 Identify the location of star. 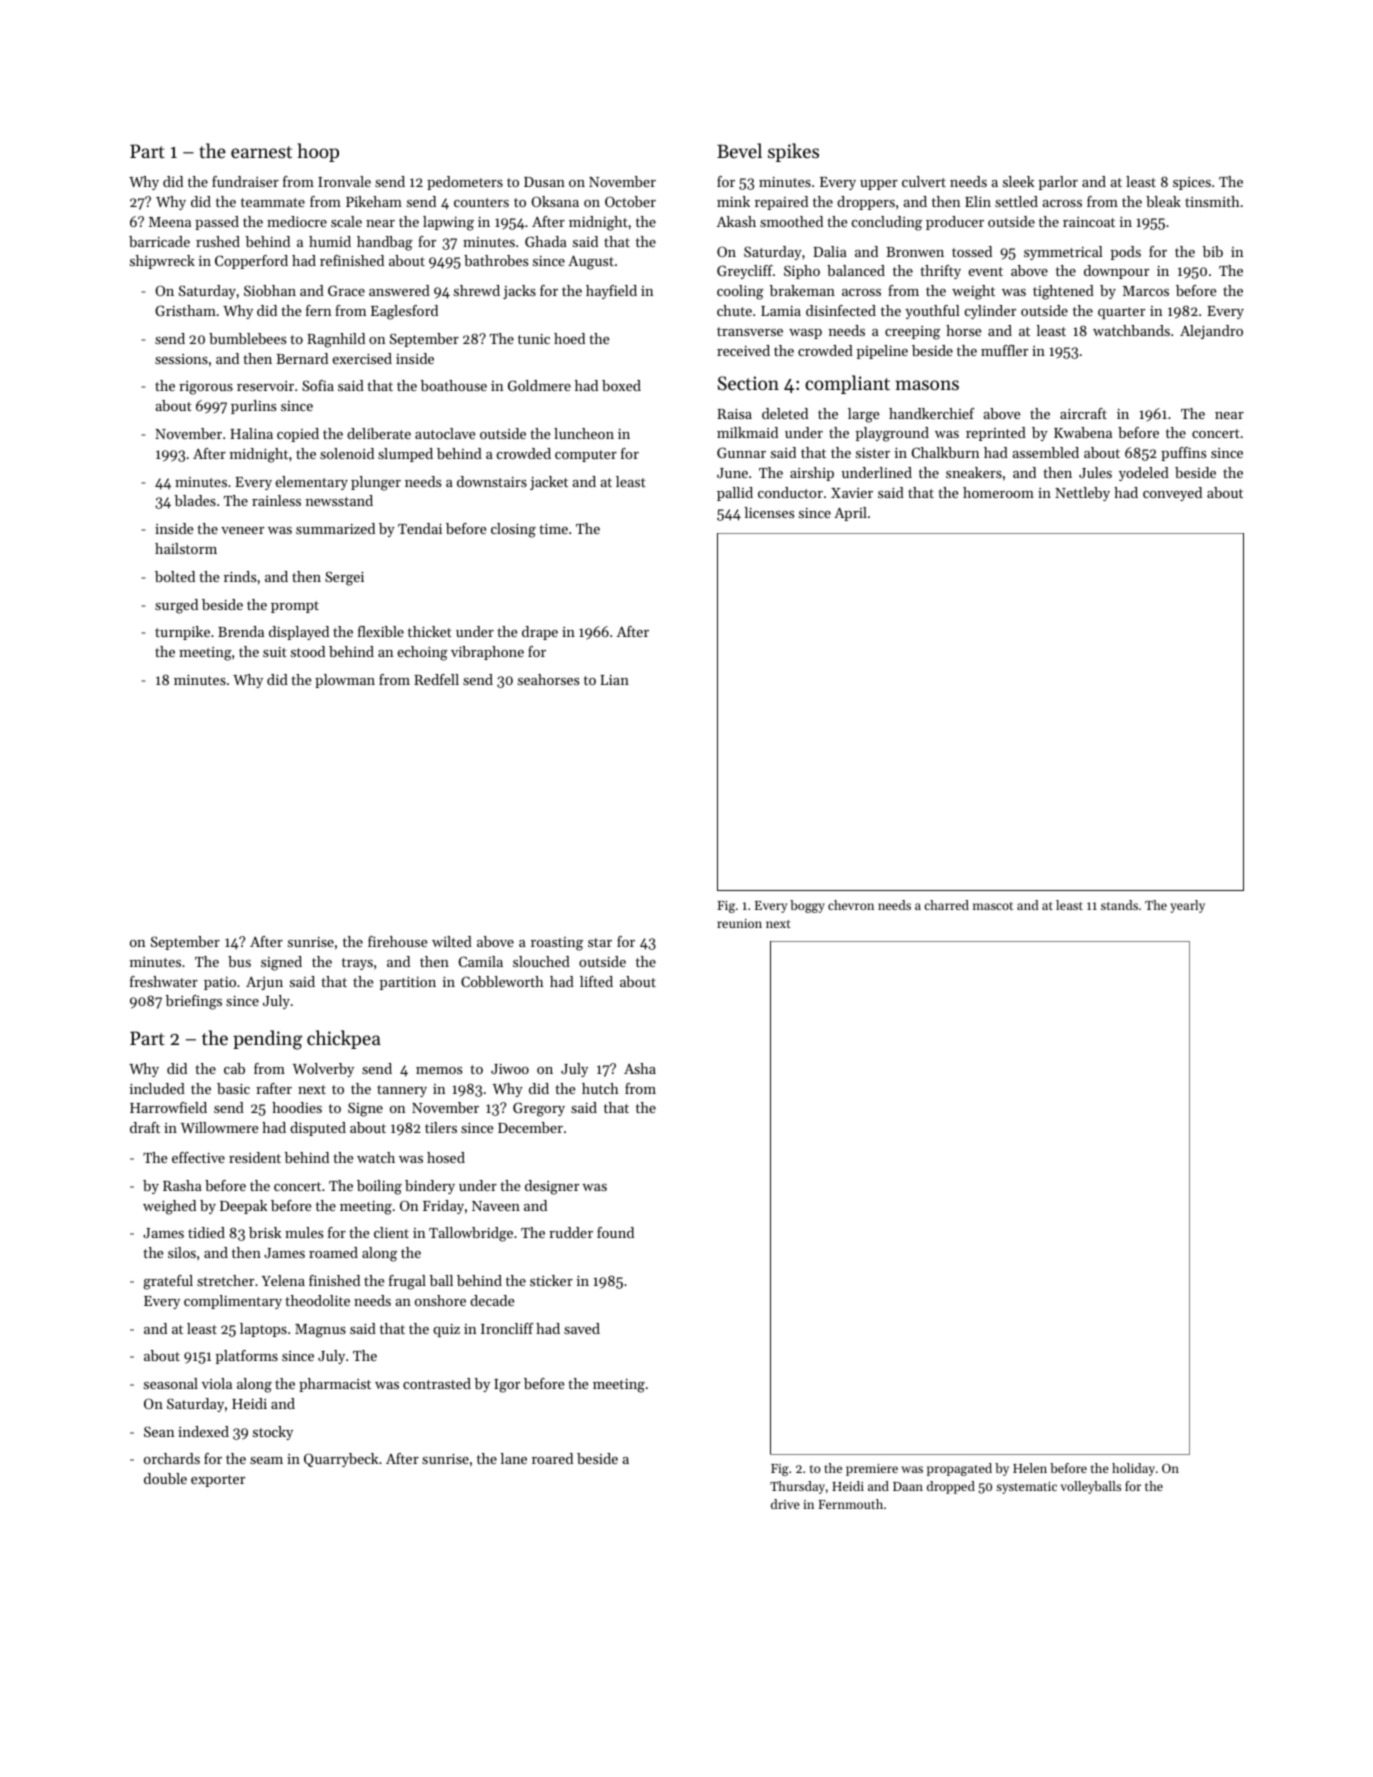
(600, 942).
